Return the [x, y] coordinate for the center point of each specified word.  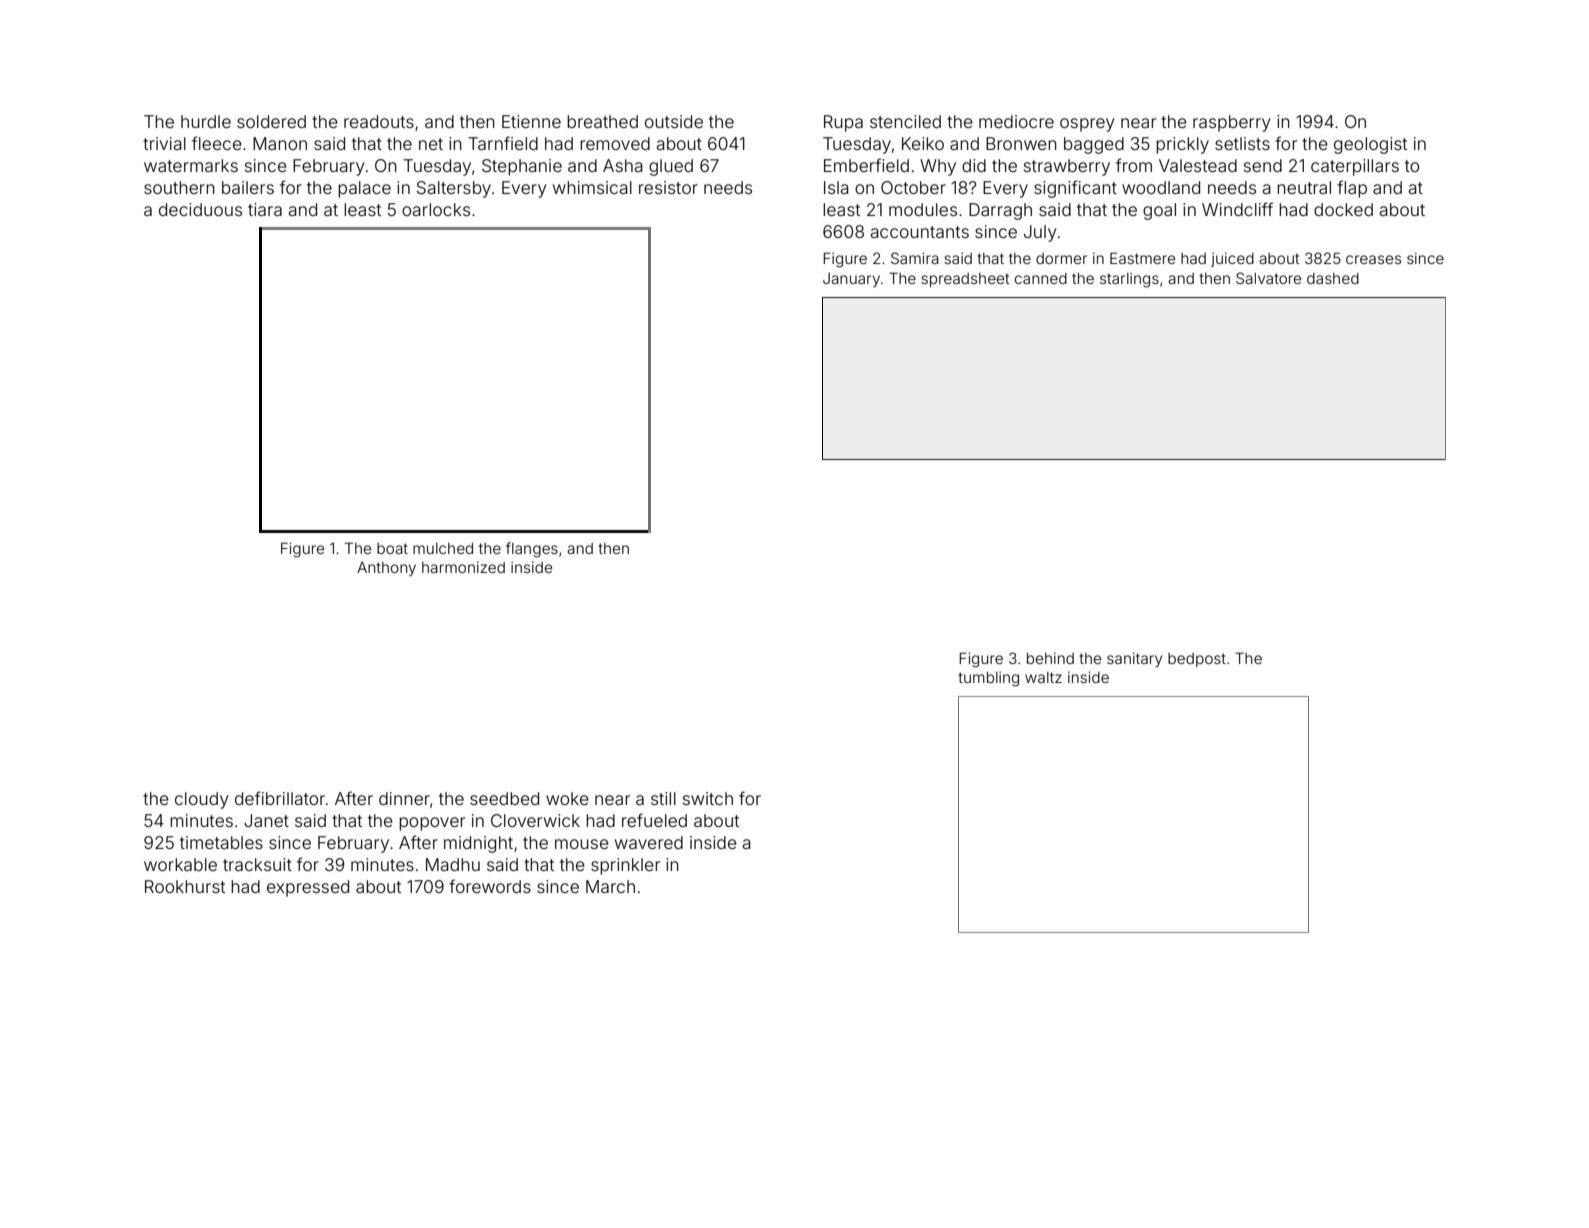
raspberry [1232, 123]
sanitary [1134, 659]
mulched [443, 548]
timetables [221, 842]
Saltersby [454, 189]
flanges [532, 550]
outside [674, 121]
